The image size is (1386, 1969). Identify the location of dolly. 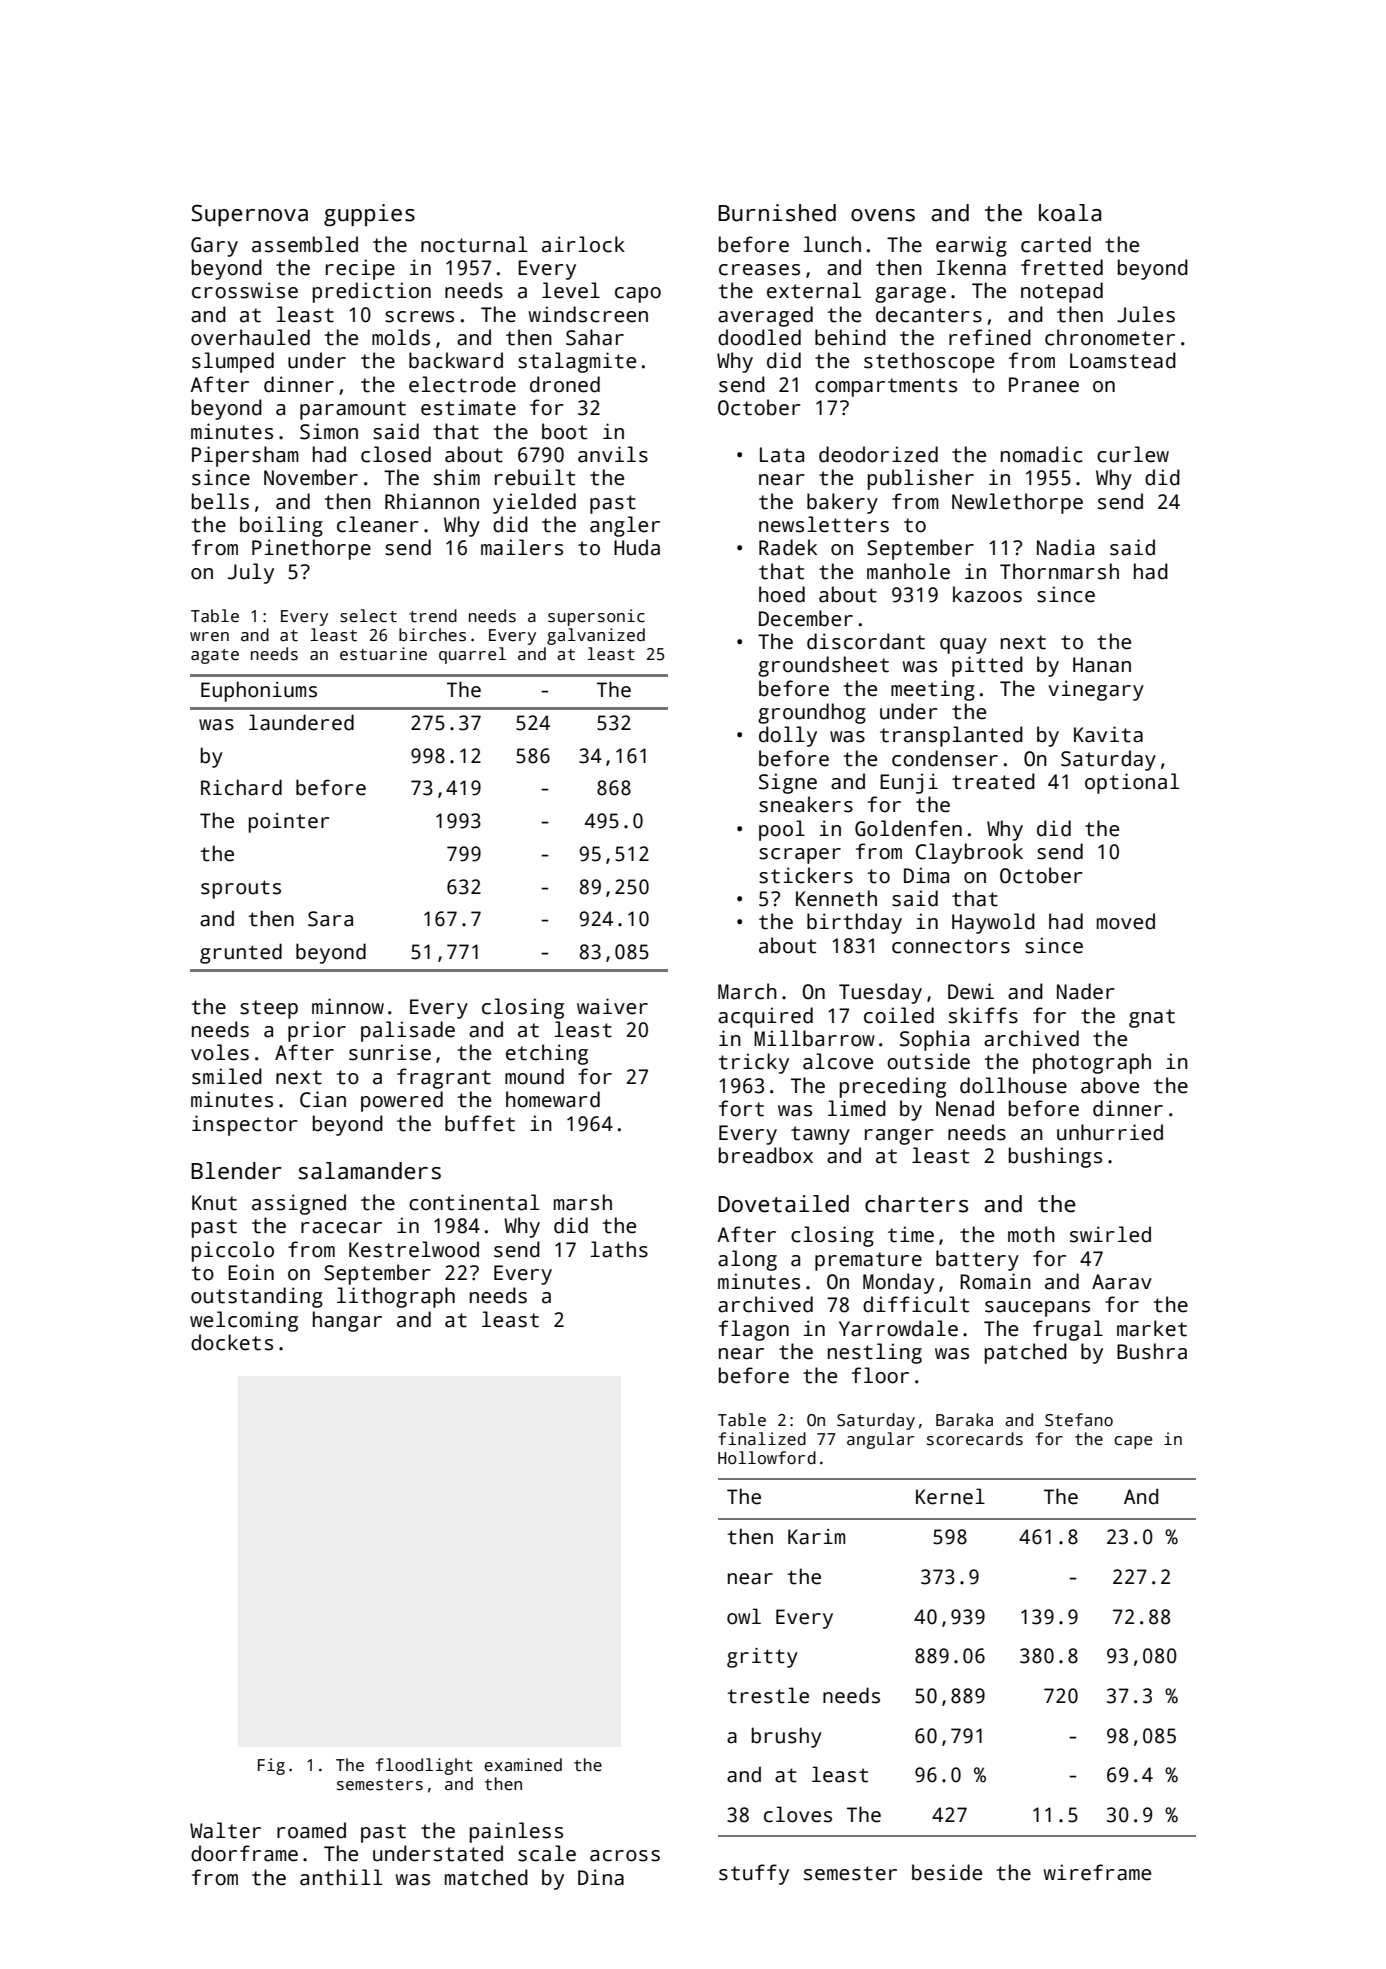
(788, 736).
